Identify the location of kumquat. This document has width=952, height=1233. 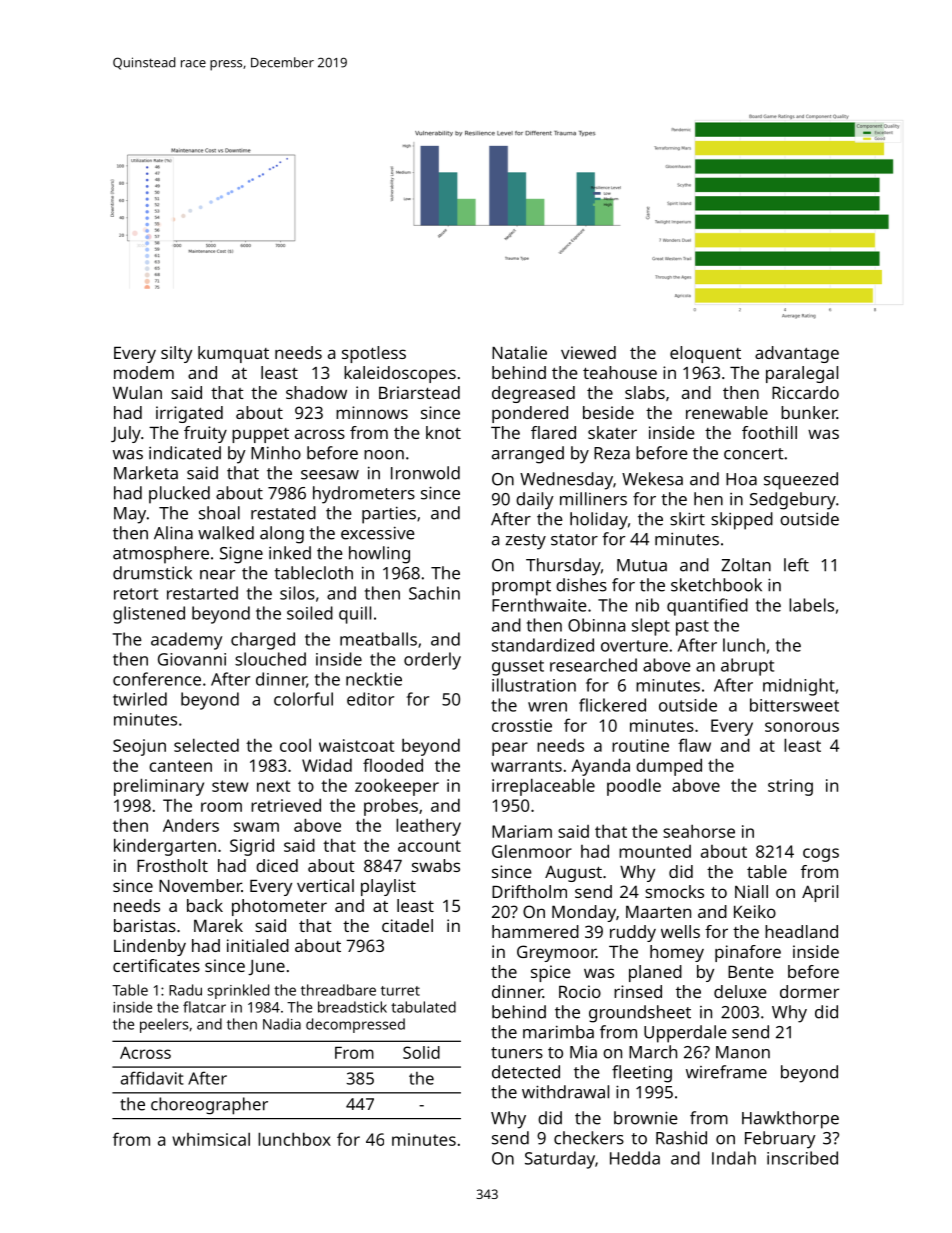
(233, 354).
